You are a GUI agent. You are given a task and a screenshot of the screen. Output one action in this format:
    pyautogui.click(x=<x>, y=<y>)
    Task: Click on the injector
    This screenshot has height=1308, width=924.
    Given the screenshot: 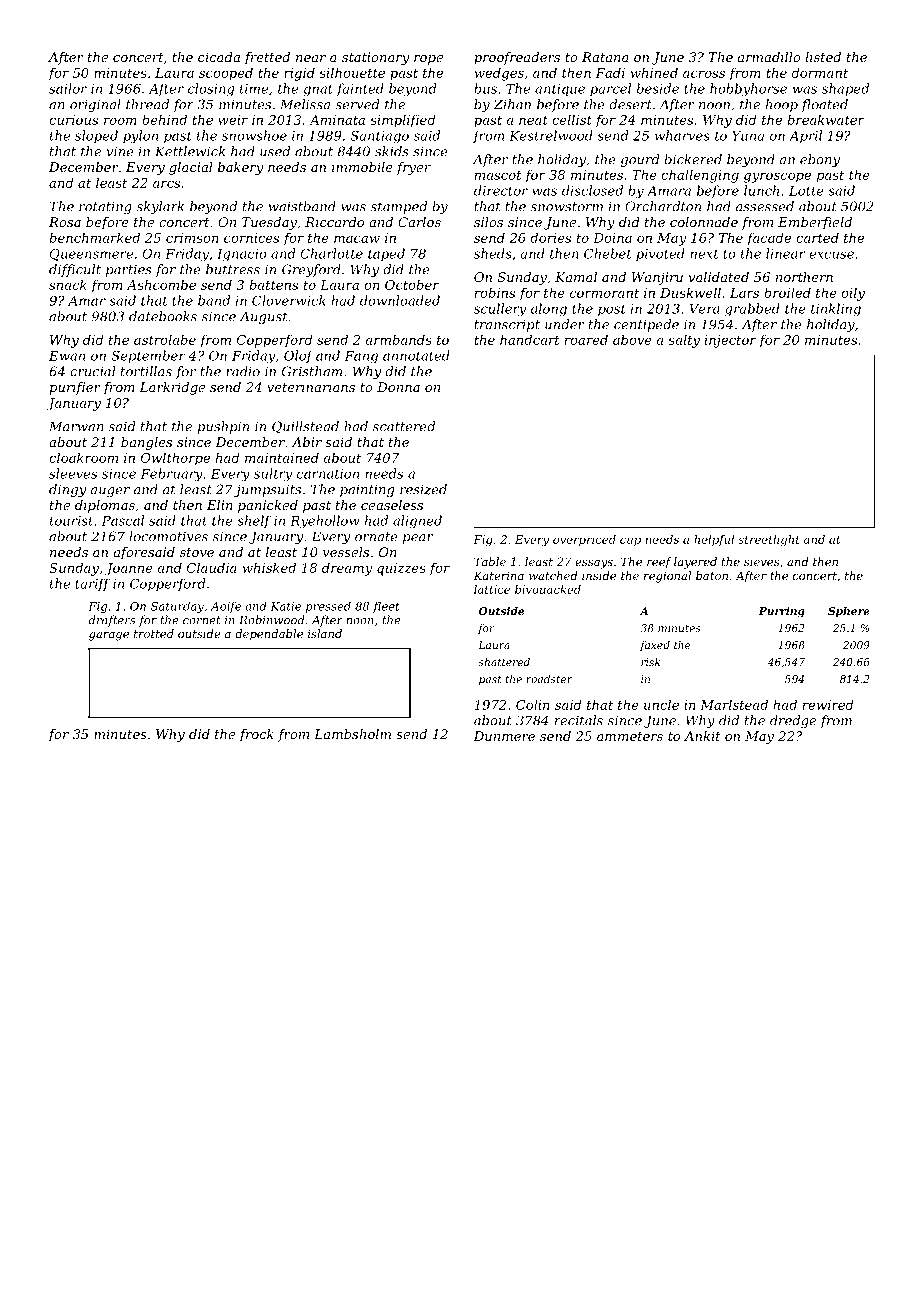 What is the action you would take?
    pyautogui.click(x=730, y=341)
